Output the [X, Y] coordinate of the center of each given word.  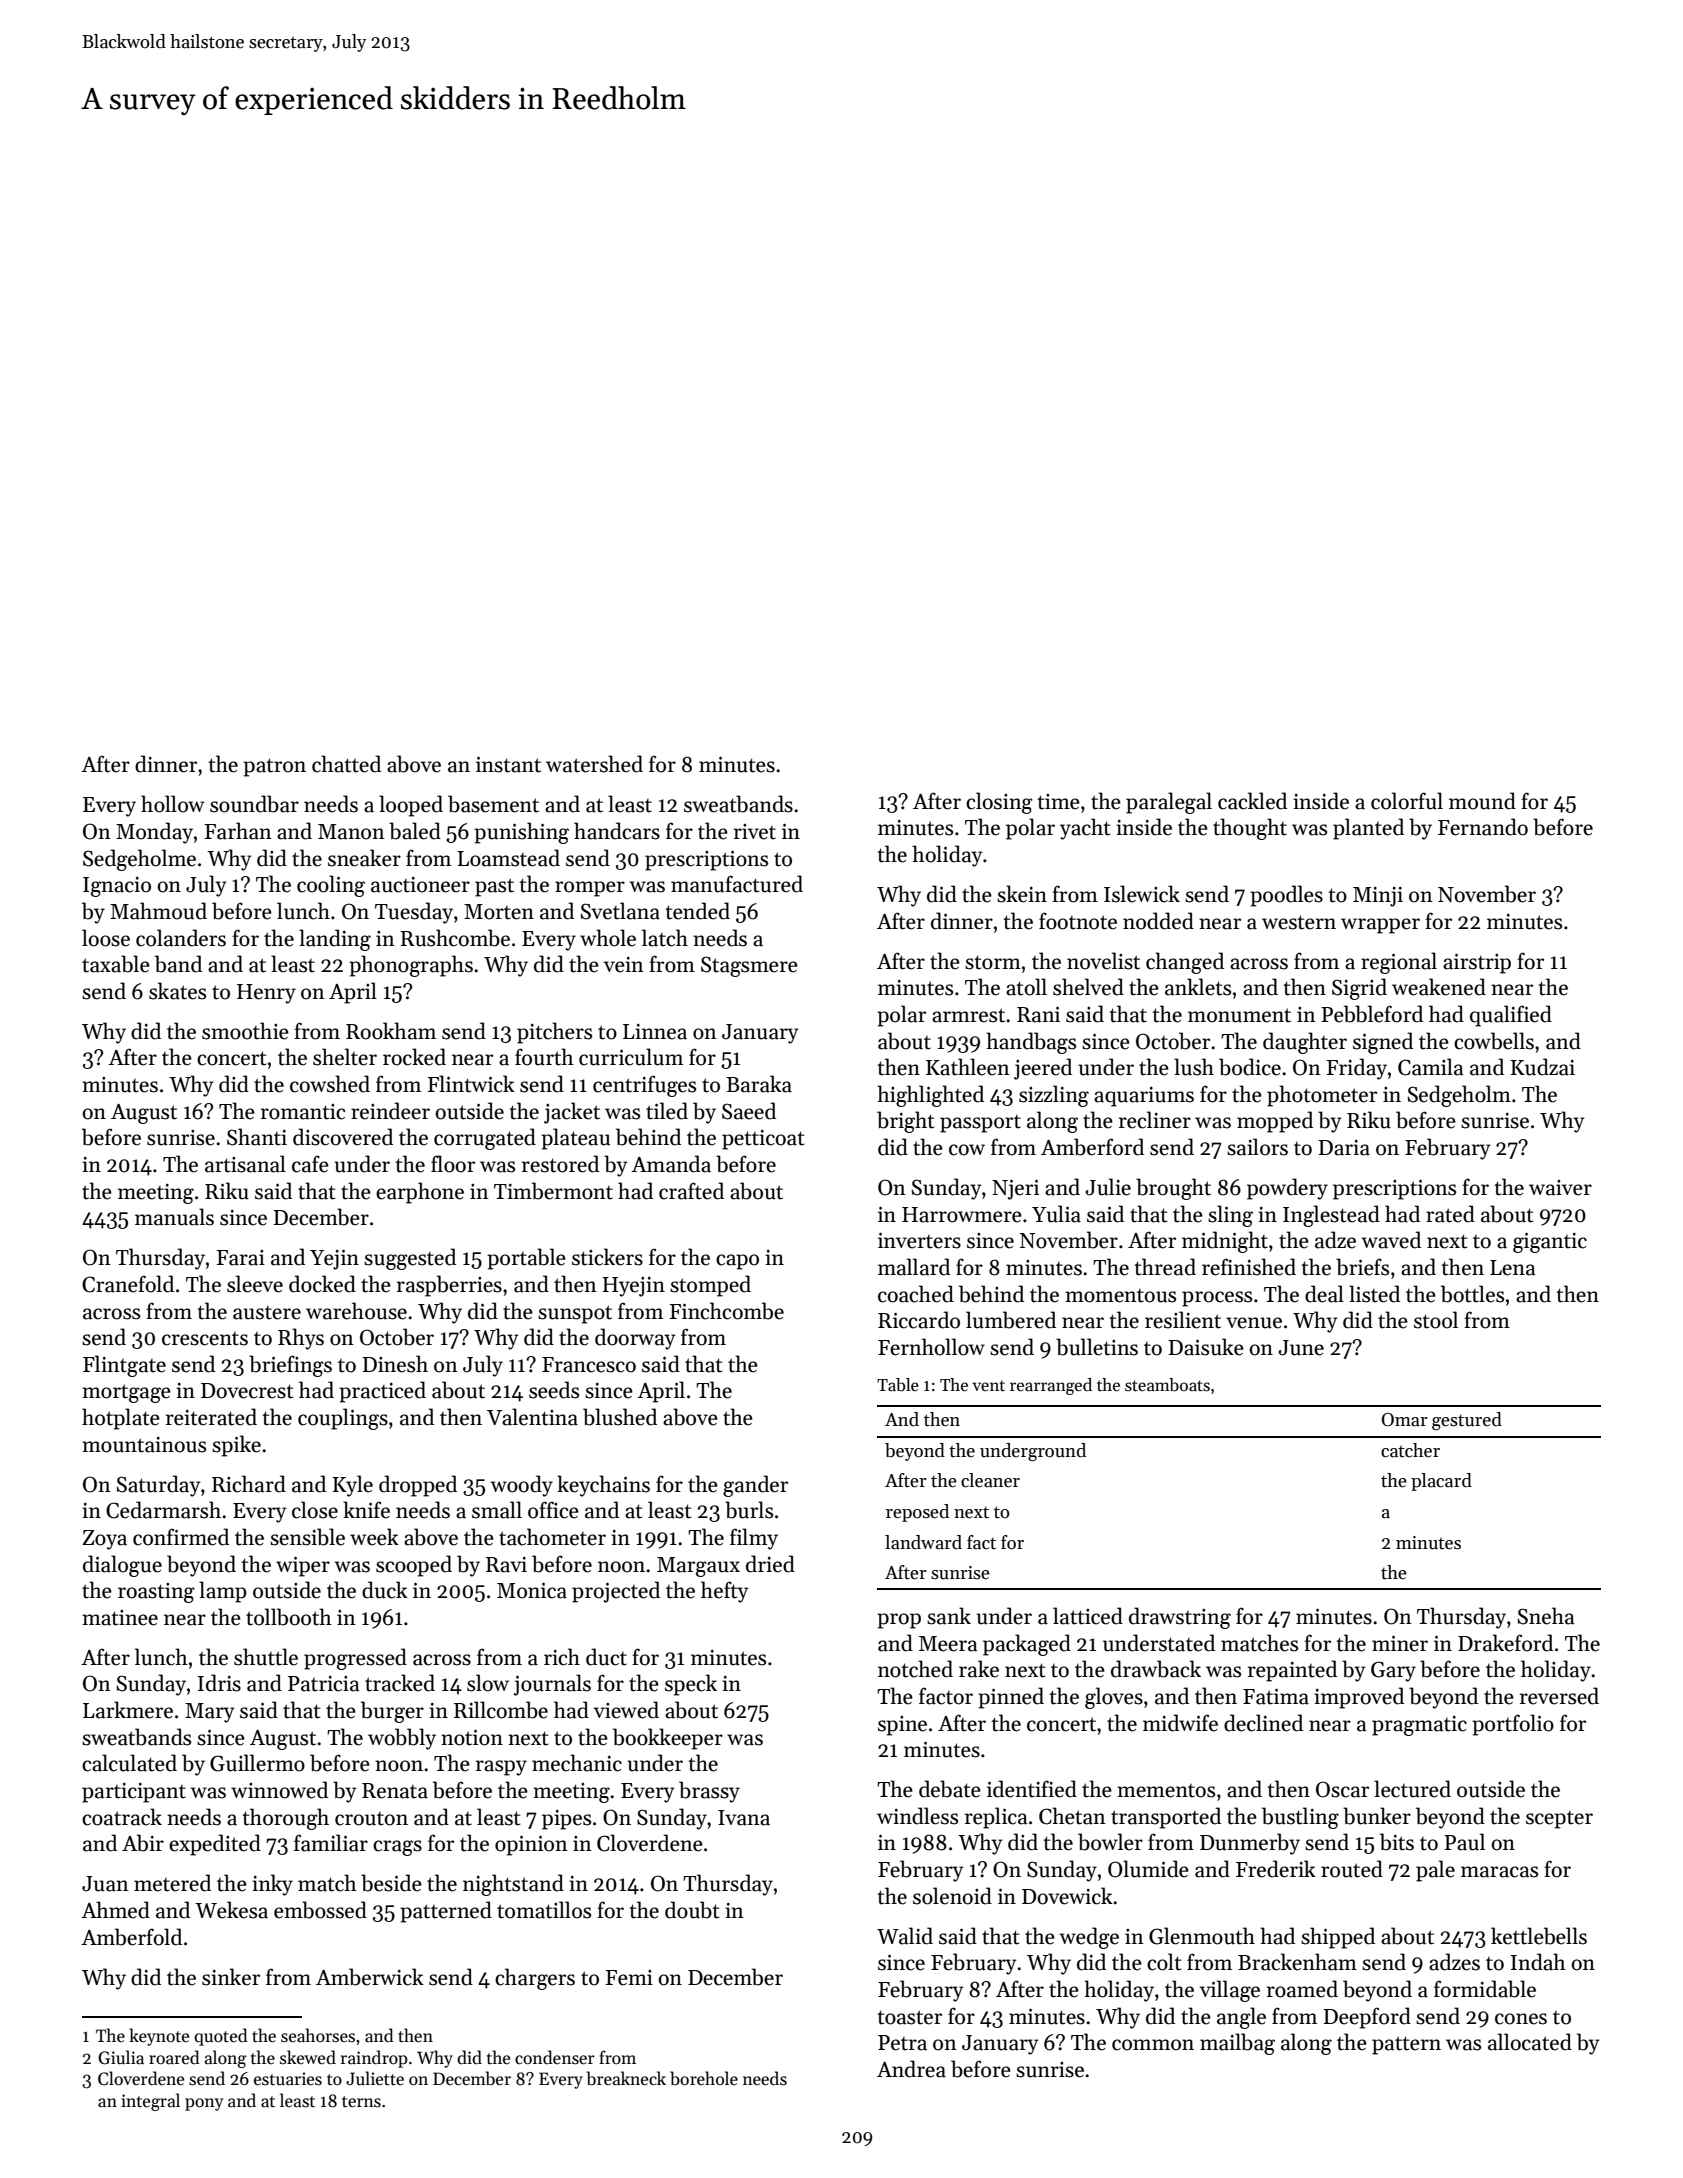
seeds [554, 1390]
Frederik [1276, 1869]
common [1153, 2045]
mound [1482, 801]
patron [274, 767]
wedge [1089, 1938]
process [1217, 1299]
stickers [607, 1257]
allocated [1530, 2042]
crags [397, 1848]
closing [999, 803]
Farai [240, 1258]
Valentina [532, 1417]
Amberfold [131, 1937]
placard [1441, 1482]
